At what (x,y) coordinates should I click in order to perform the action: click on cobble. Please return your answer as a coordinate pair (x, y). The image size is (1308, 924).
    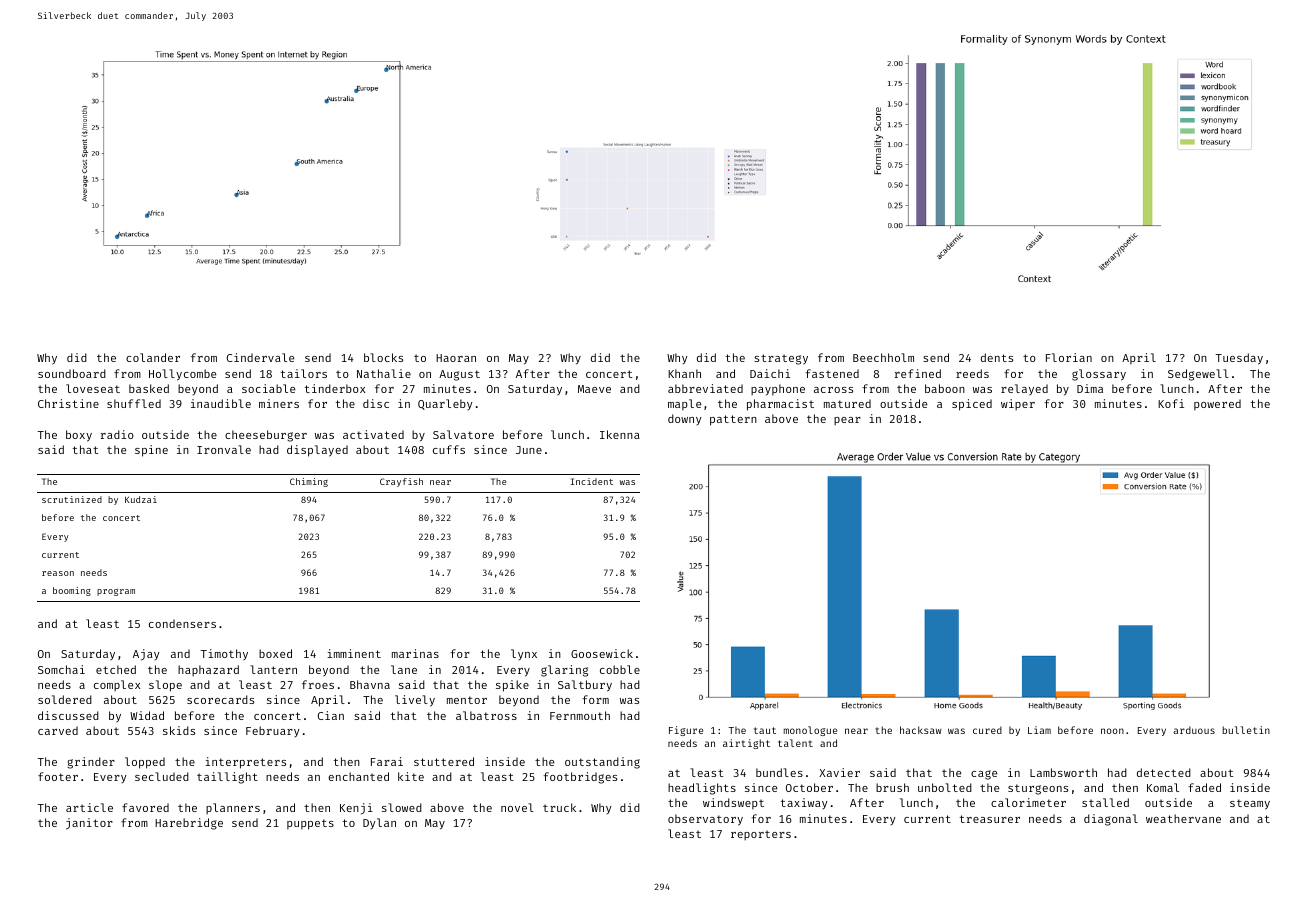
    Looking at the image, I should click on (620, 669).
